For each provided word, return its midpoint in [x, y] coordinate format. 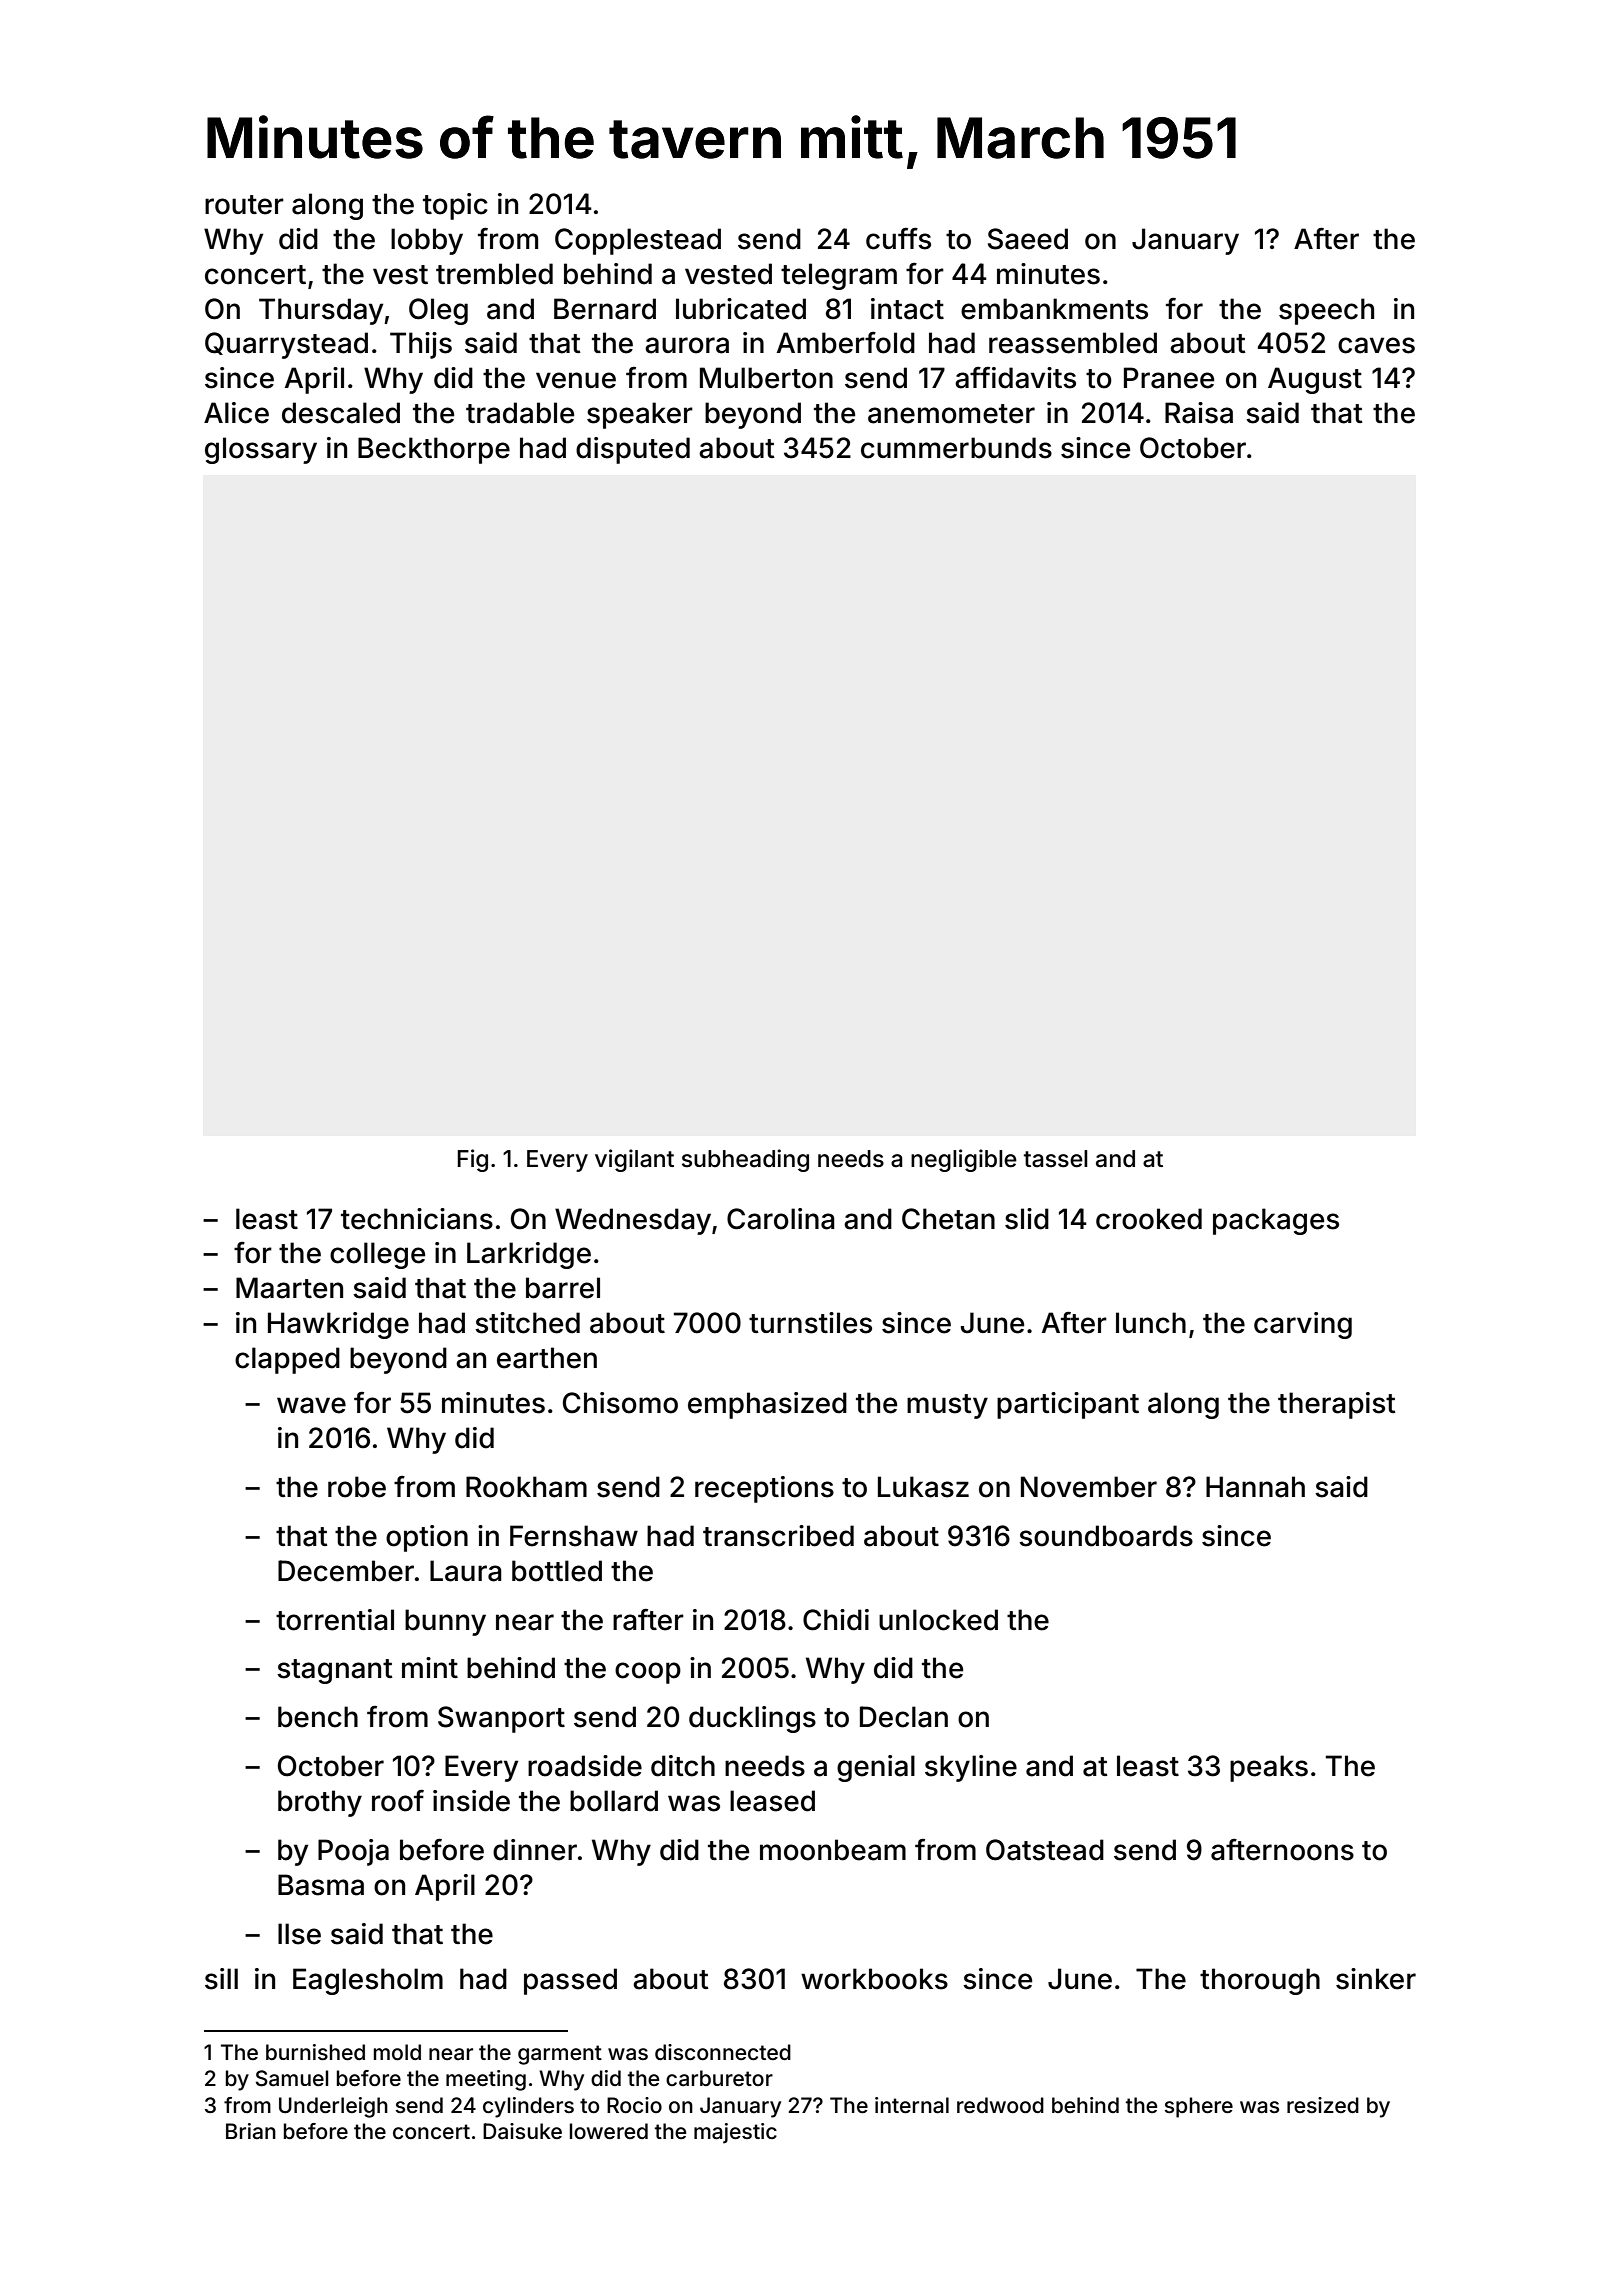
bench [318, 1717]
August [1315, 380]
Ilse [299, 1934]
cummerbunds [956, 448]
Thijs [421, 345]
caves [1376, 345]
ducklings [752, 1719]
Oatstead [1045, 1850]
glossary [261, 450]
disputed [633, 450]
